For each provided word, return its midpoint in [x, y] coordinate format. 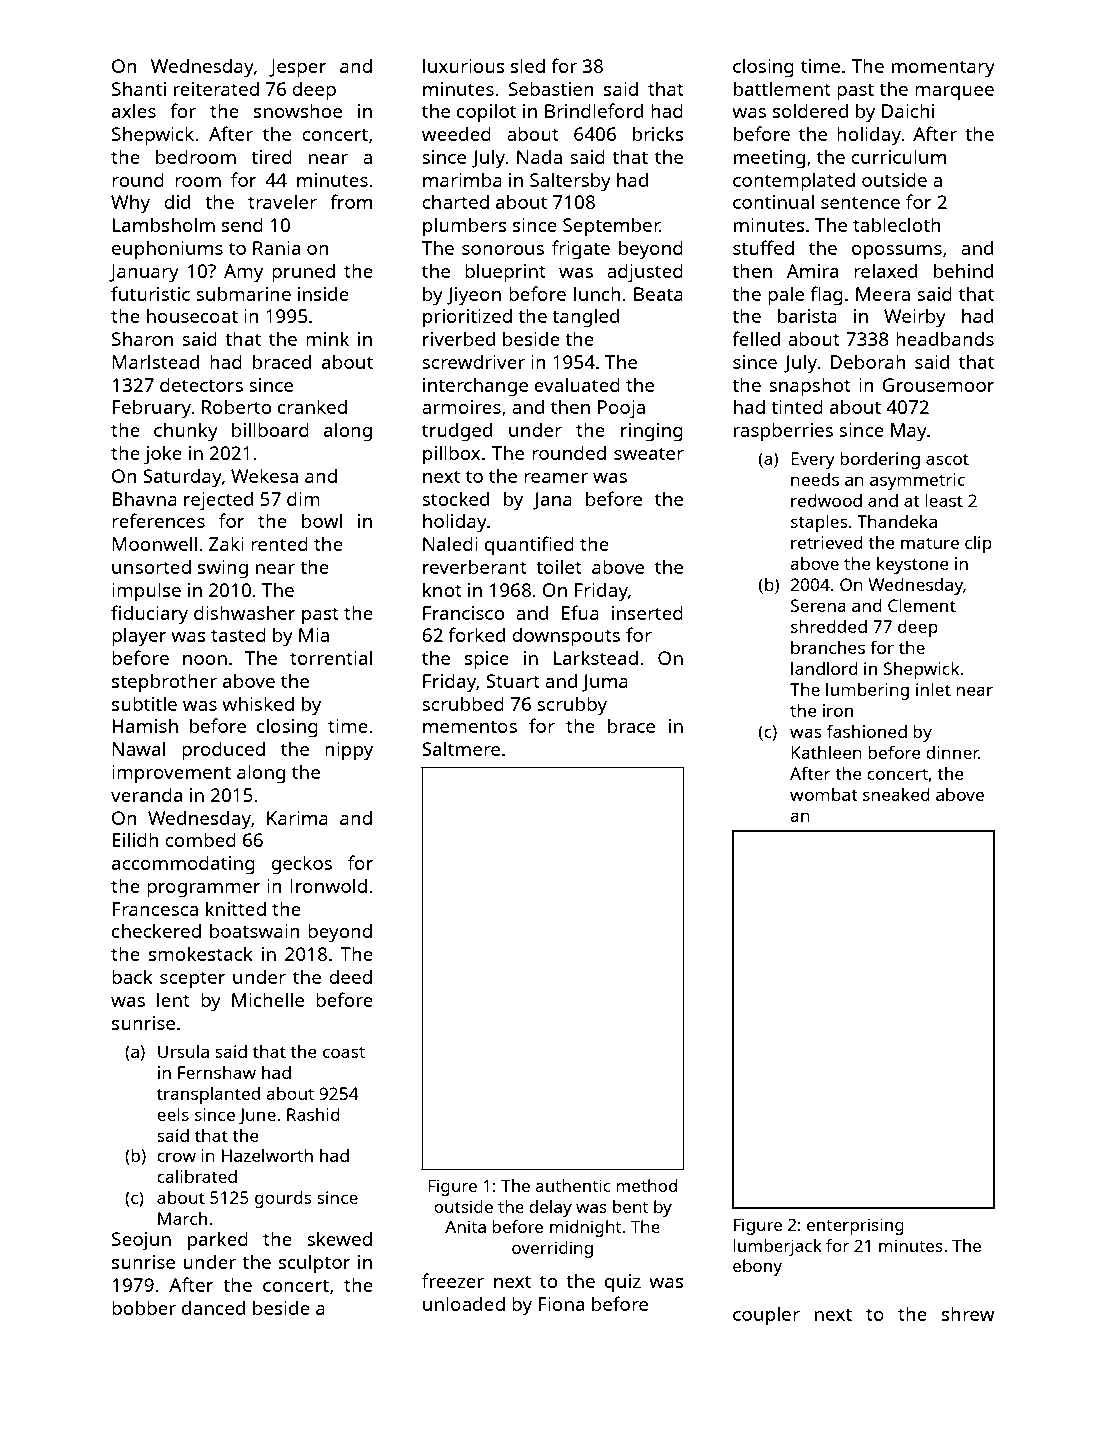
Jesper [297, 68]
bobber [144, 1308]
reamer [556, 478]
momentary [943, 69]
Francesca [155, 909]
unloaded [464, 1303]
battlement [782, 88]
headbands [945, 339]
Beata [658, 294]
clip [978, 544]
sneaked [896, 794]
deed [350, 977]
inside [323, 294]
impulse [146, 592]
